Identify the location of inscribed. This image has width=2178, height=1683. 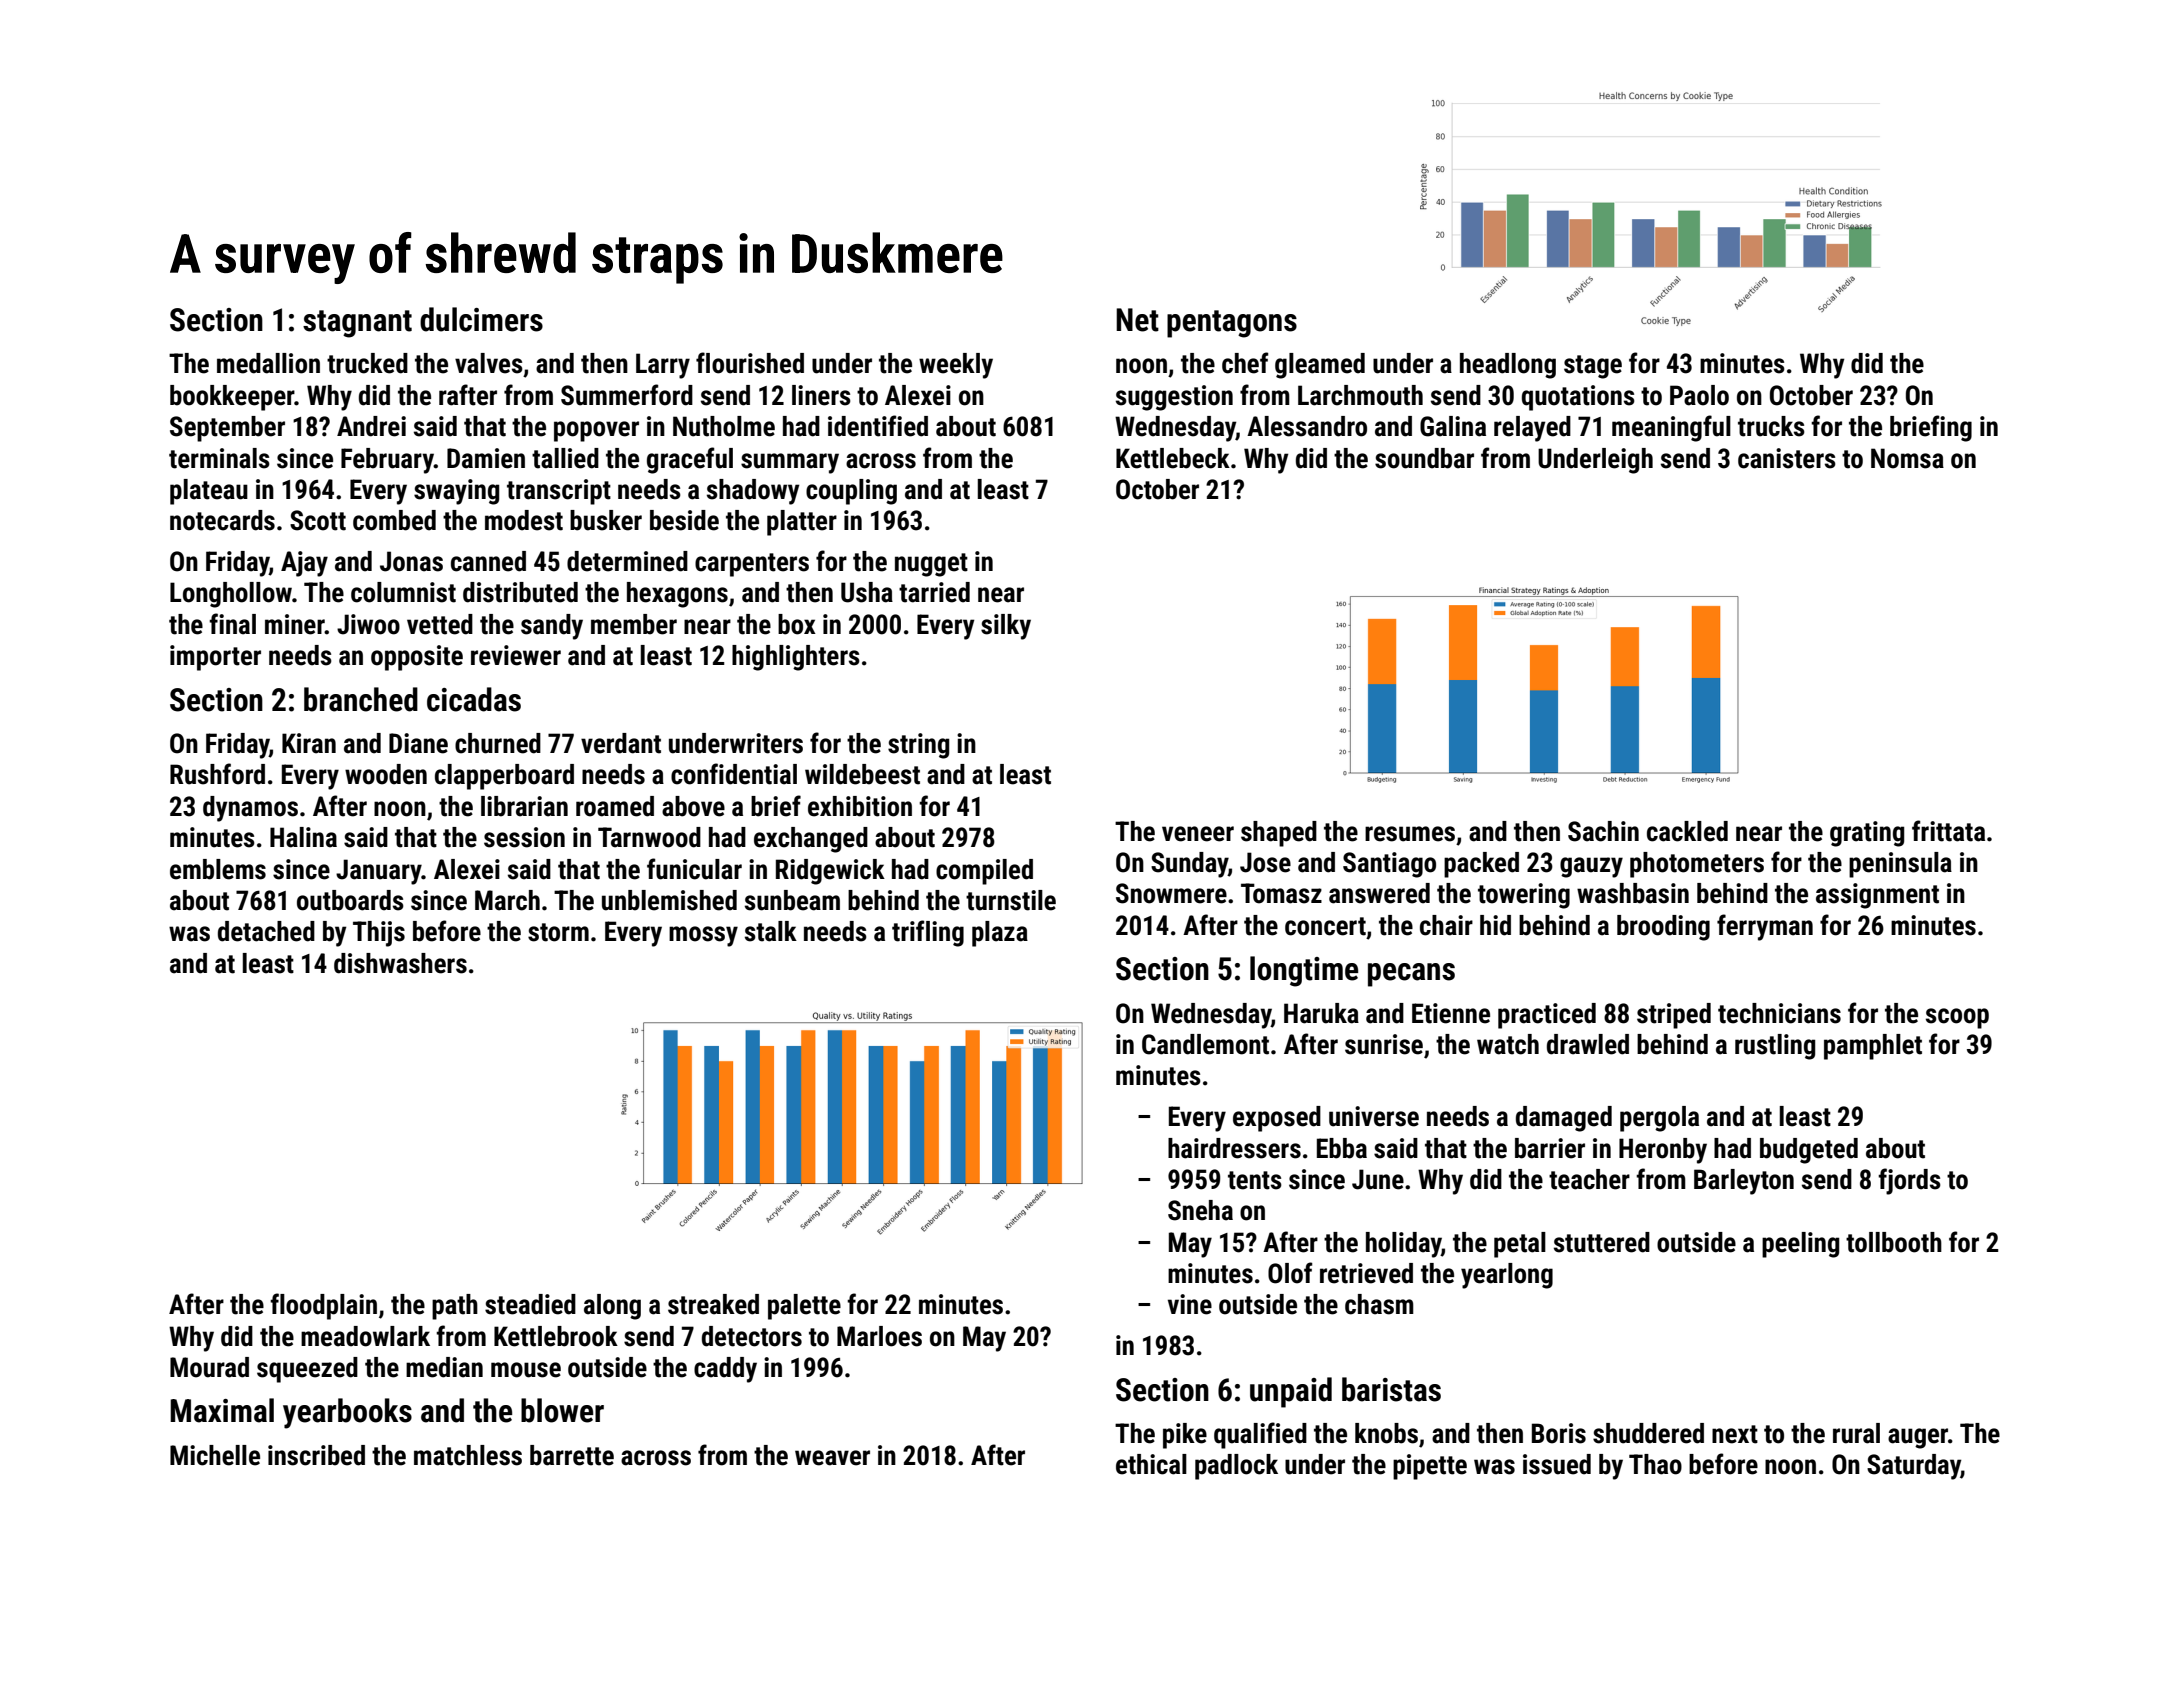
(316, 1455).
